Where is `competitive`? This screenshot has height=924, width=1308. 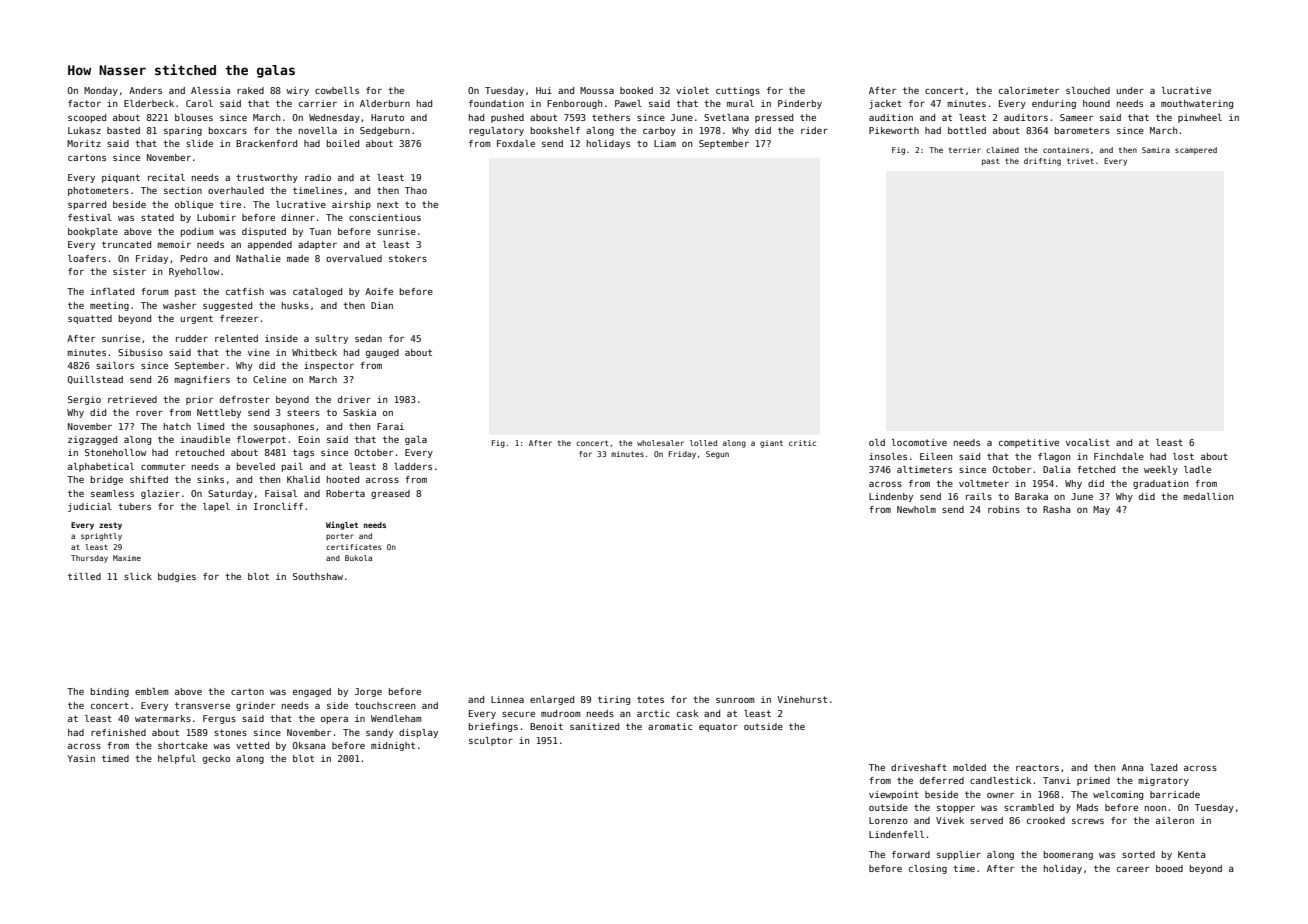 competitive is located at coordinates (1029, 443).
